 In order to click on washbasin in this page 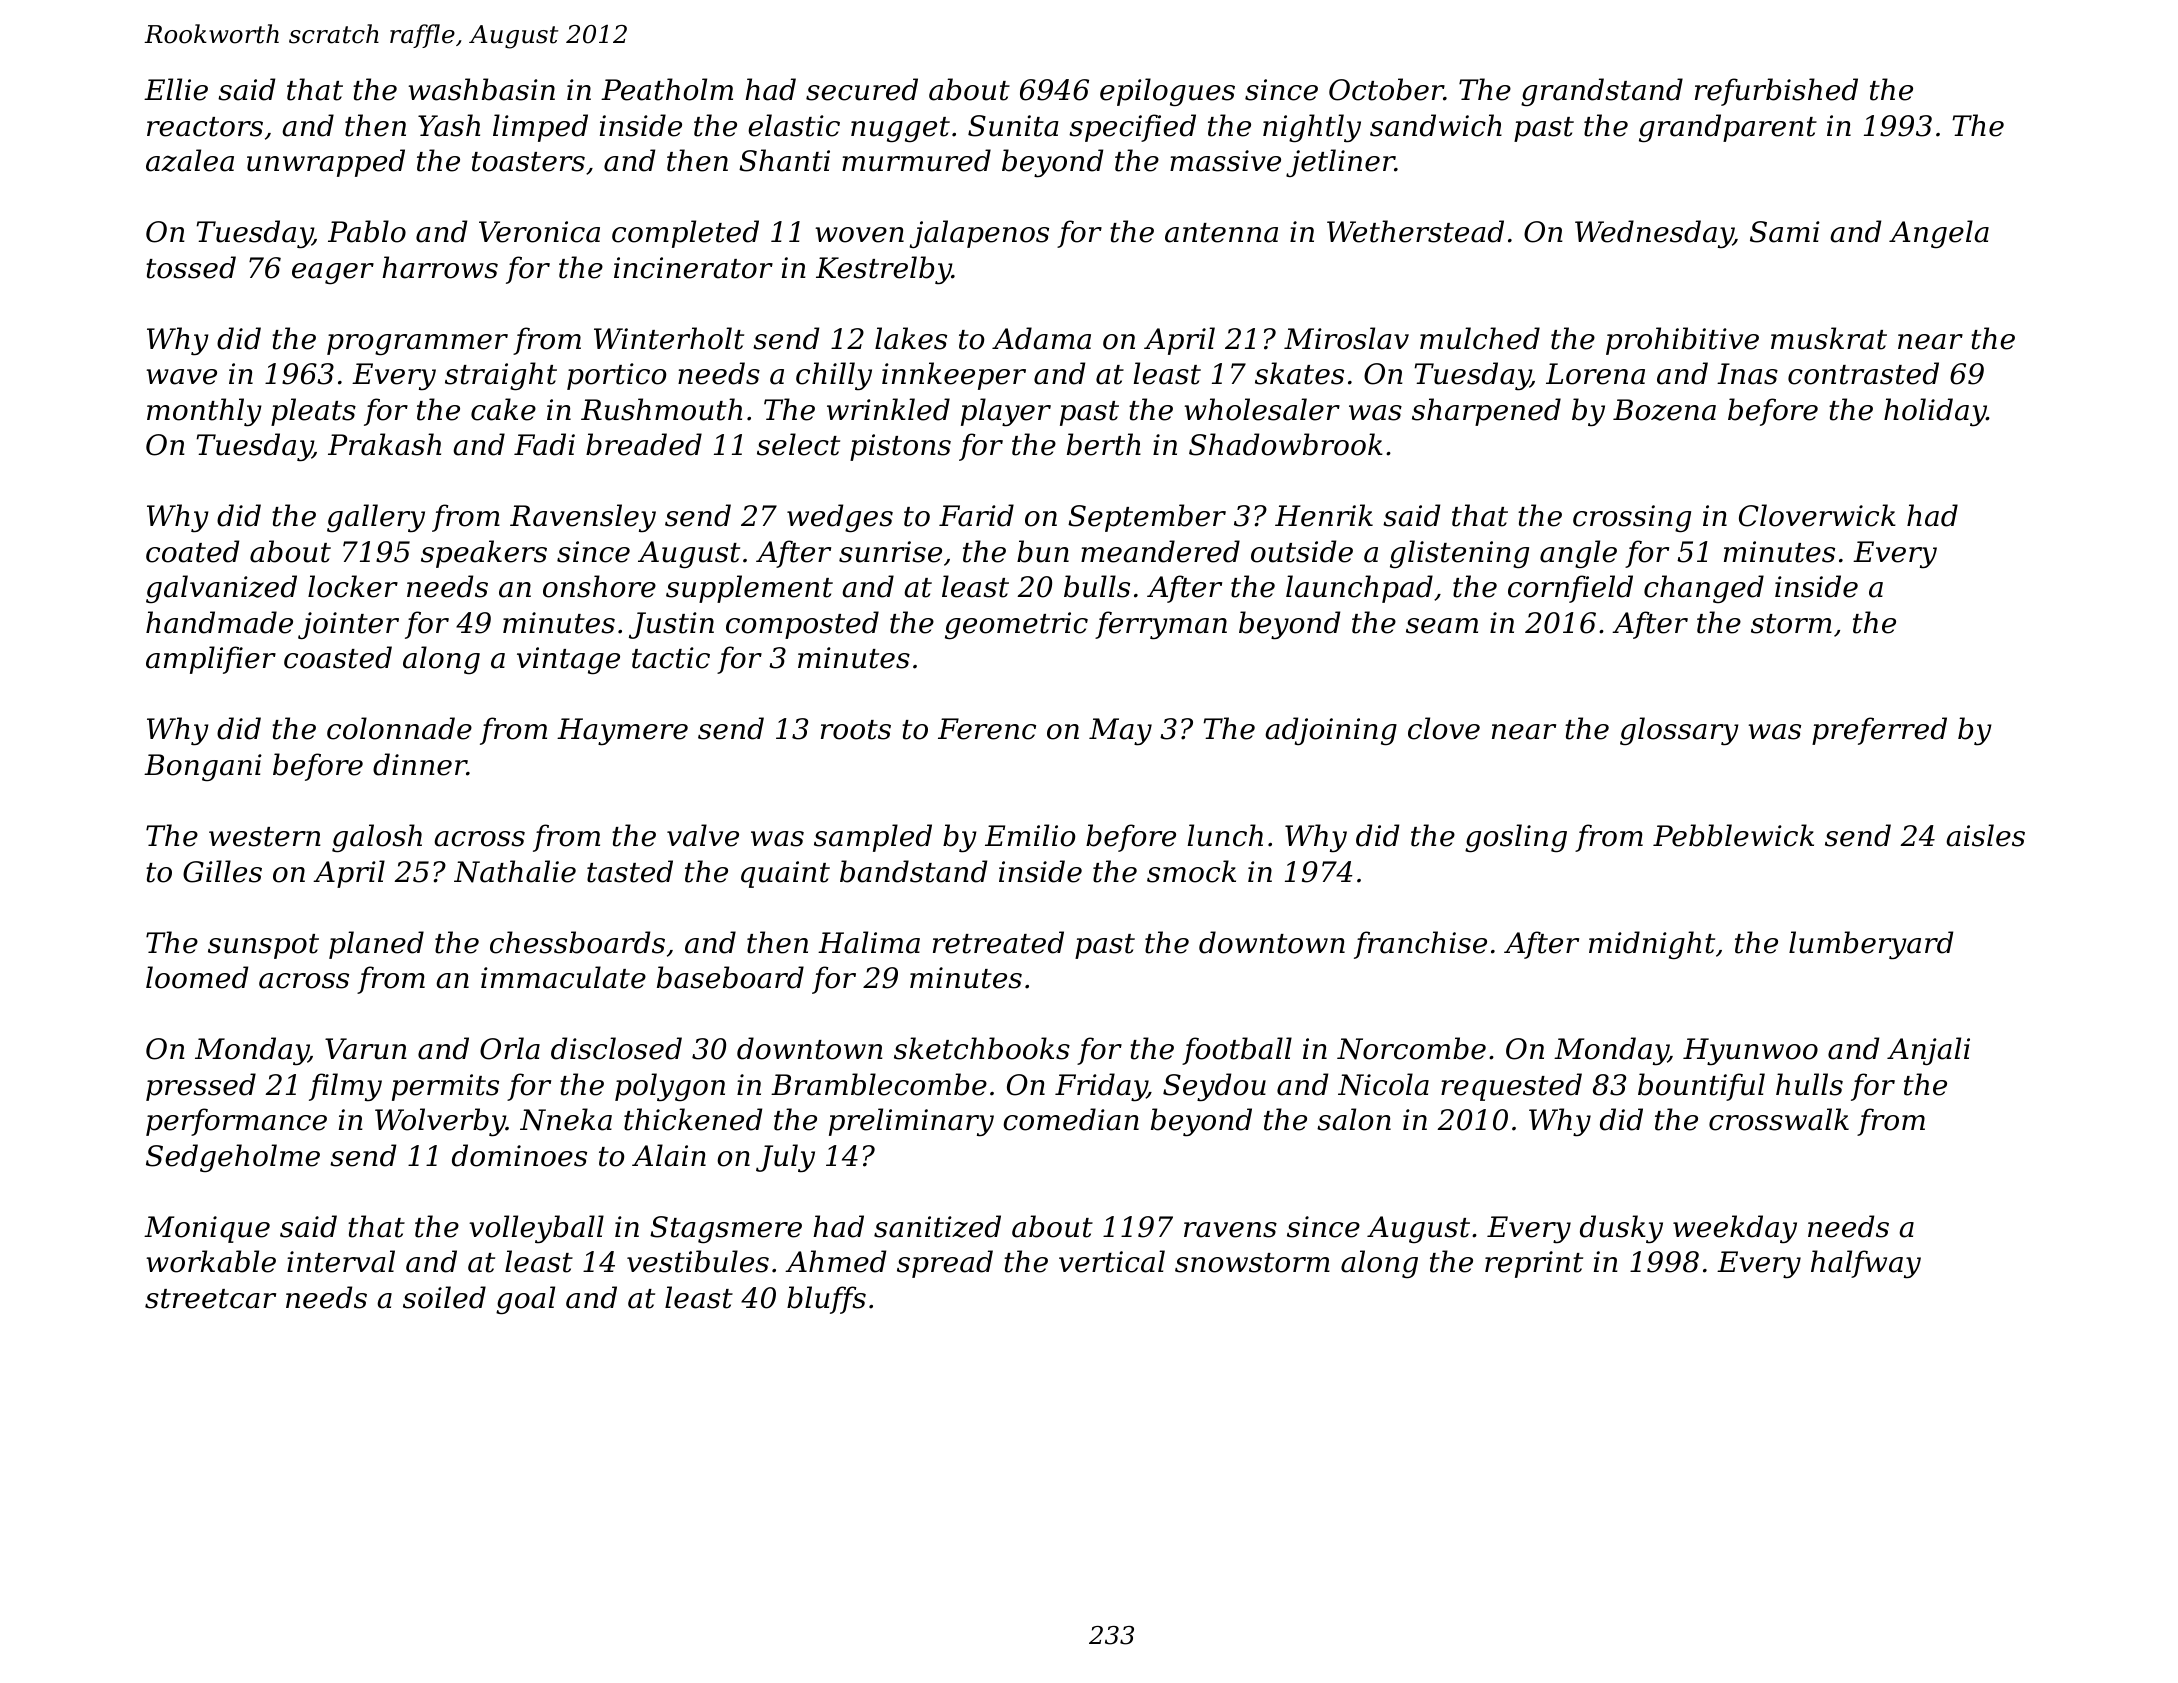, I will do `click(481, 89)`.
